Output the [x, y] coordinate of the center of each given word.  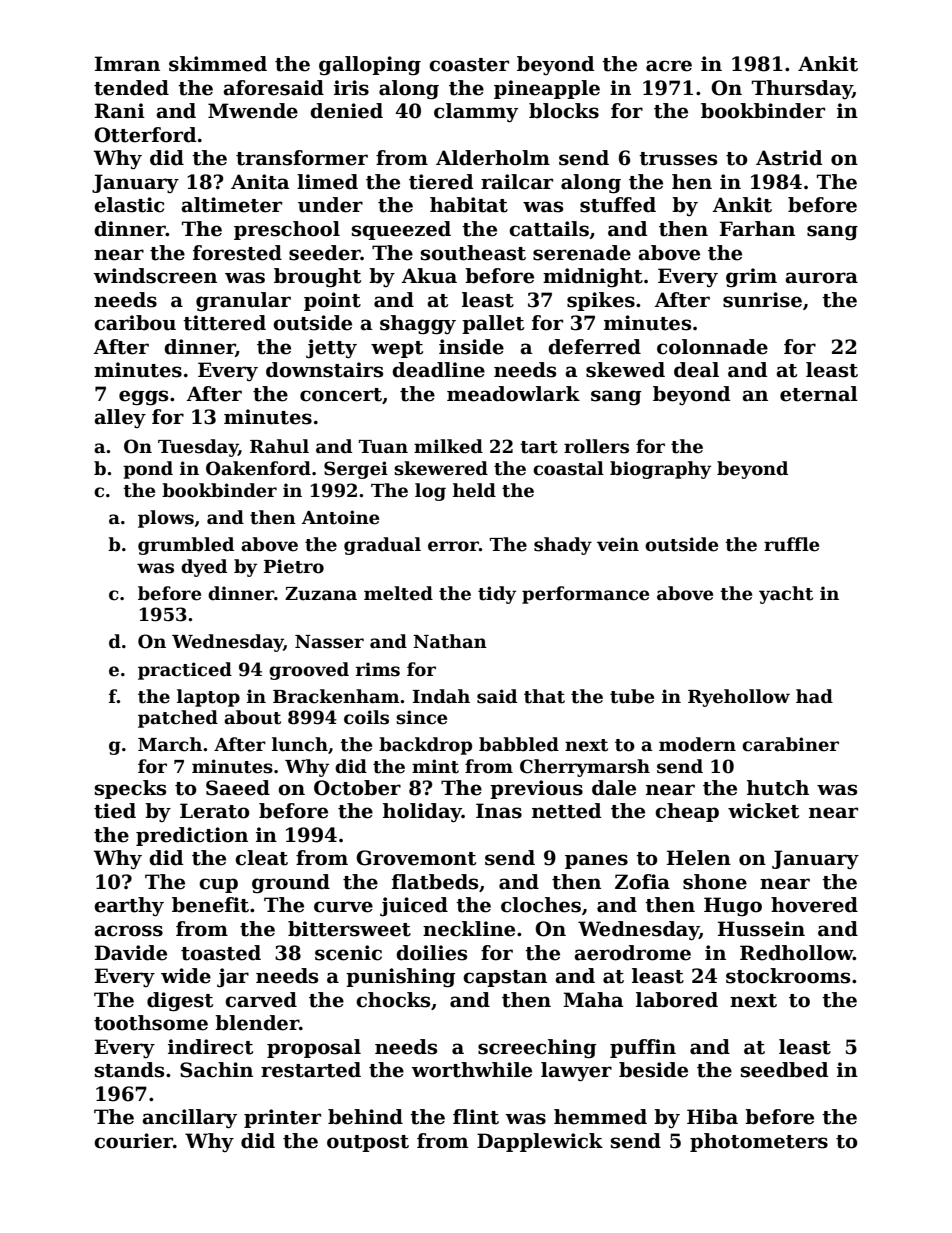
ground [291, 884]
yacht [786, 595]
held [474, 490]
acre [669, 66]
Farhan [757, 229]
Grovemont [416, 858]
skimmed [218, 64]
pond [148, 470]
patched [178, 719]
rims [378, 669]
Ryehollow [739, 698]
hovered [814, 905]
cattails [549, 229]
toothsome [151, 1023]
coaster [469, 65]
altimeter [231, 205]
